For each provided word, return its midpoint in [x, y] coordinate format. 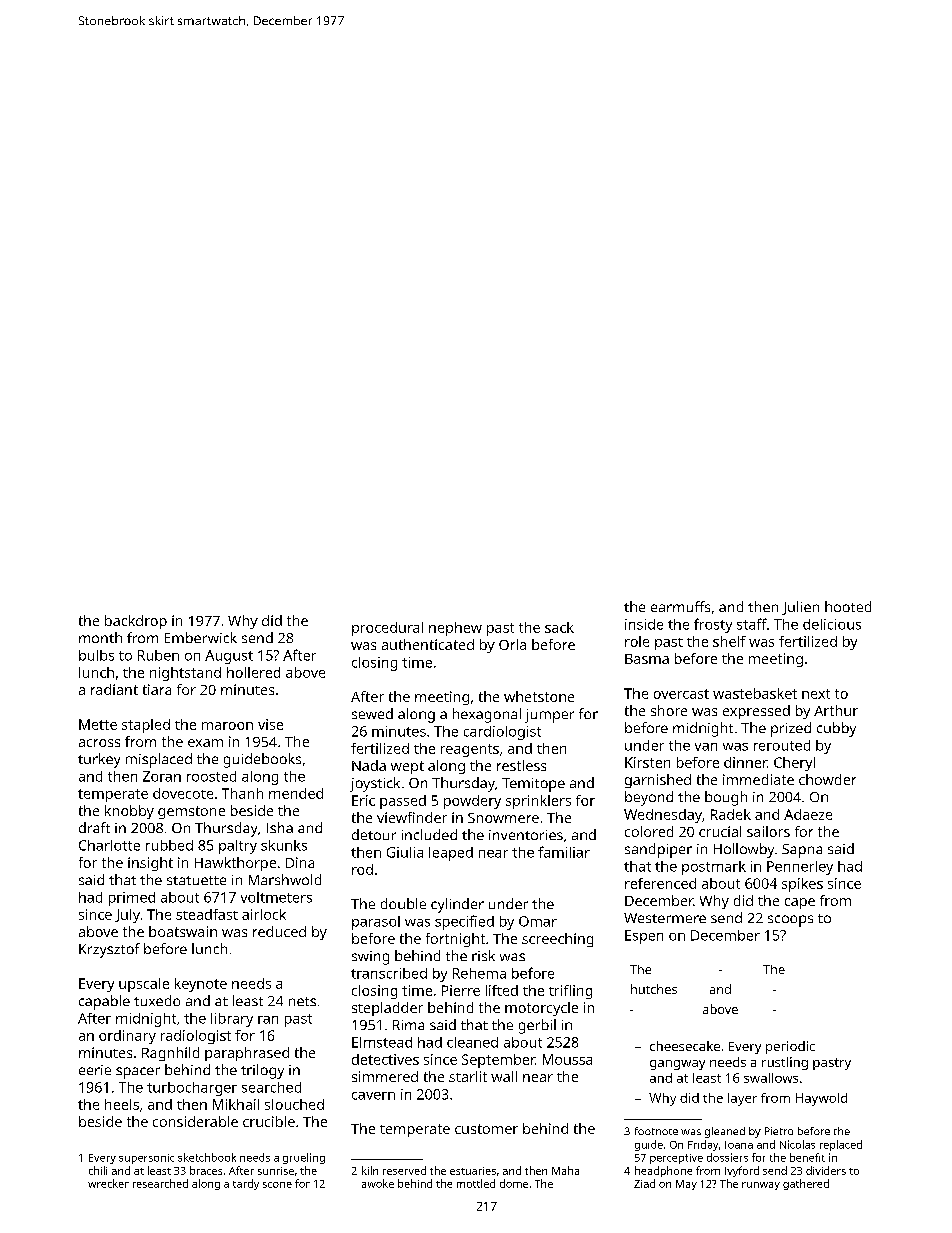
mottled [476, 1183]
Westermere [665, 918]
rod [362, 869]
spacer [138, 1073]
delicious [832, 624]
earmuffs [680, 606]
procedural [387, 629]
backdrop [136, 622]
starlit [468, 1076]
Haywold [821, 1099]
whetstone [539, 696]
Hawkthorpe [235, 864]
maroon [227, 726]
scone [277, 1185]
